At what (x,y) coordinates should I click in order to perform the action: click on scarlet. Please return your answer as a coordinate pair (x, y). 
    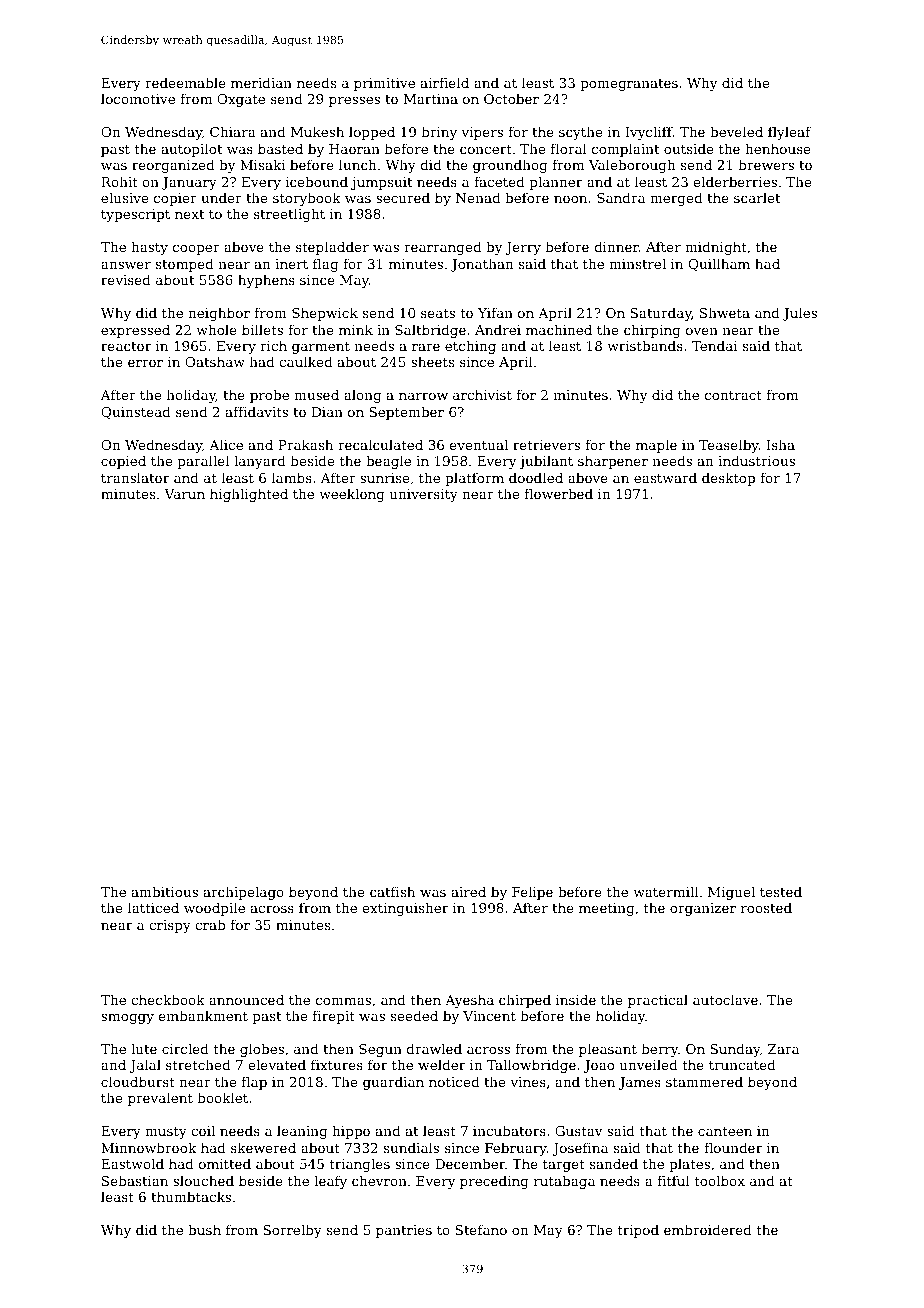
    Looking at the image, I should click on (757, 197).
